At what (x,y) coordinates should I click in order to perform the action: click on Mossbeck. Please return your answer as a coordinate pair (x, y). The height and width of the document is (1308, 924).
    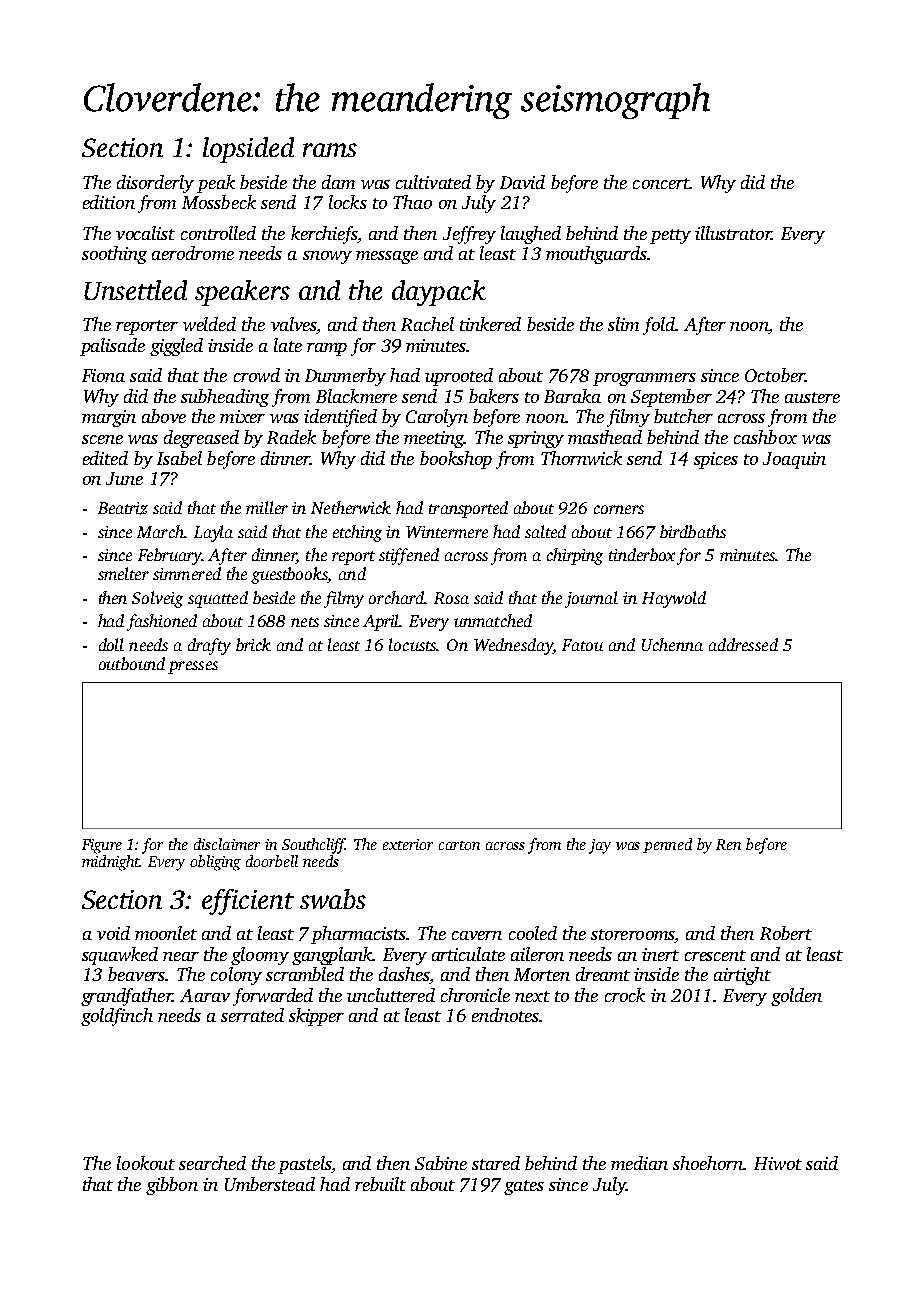
    Looking at the image, I should click on (219, 202).
